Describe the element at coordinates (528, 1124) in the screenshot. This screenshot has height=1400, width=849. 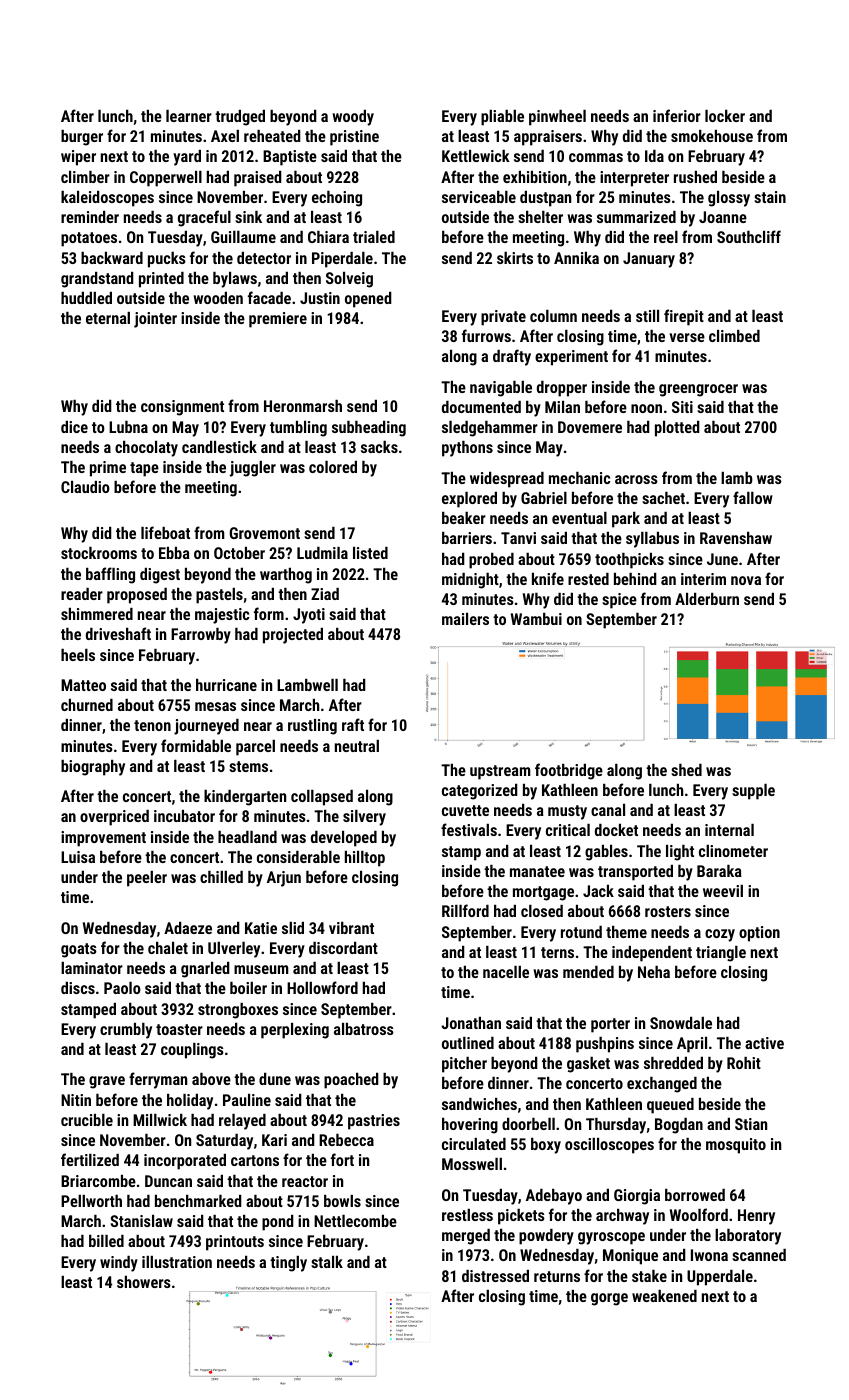
I see `doorbell` at that location.
